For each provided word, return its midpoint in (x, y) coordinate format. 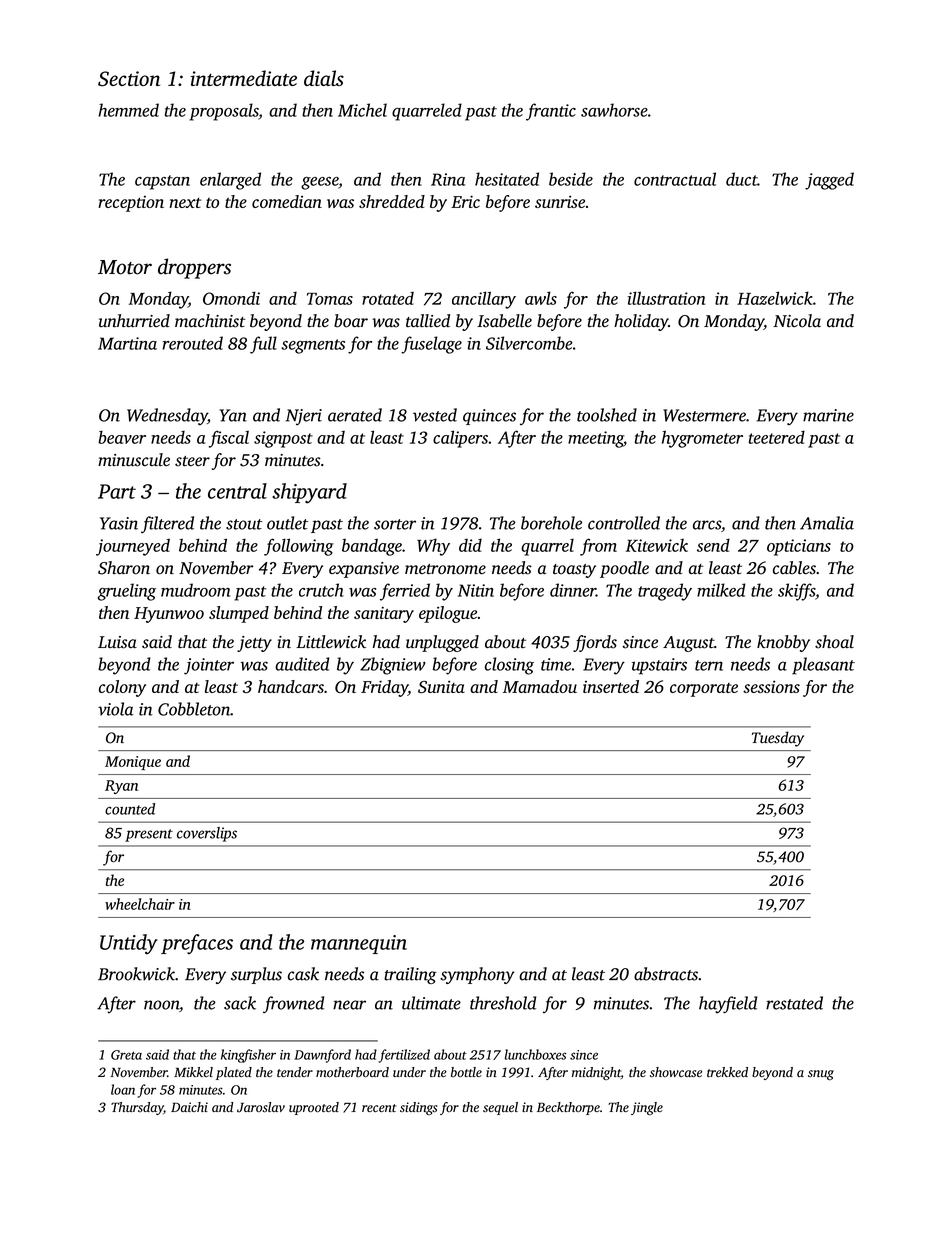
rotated (388, 298)
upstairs (659, 666)
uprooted (314, 1108)
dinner (573, 590)
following (299, 547)
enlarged (230, 181)
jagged (829, 181)
